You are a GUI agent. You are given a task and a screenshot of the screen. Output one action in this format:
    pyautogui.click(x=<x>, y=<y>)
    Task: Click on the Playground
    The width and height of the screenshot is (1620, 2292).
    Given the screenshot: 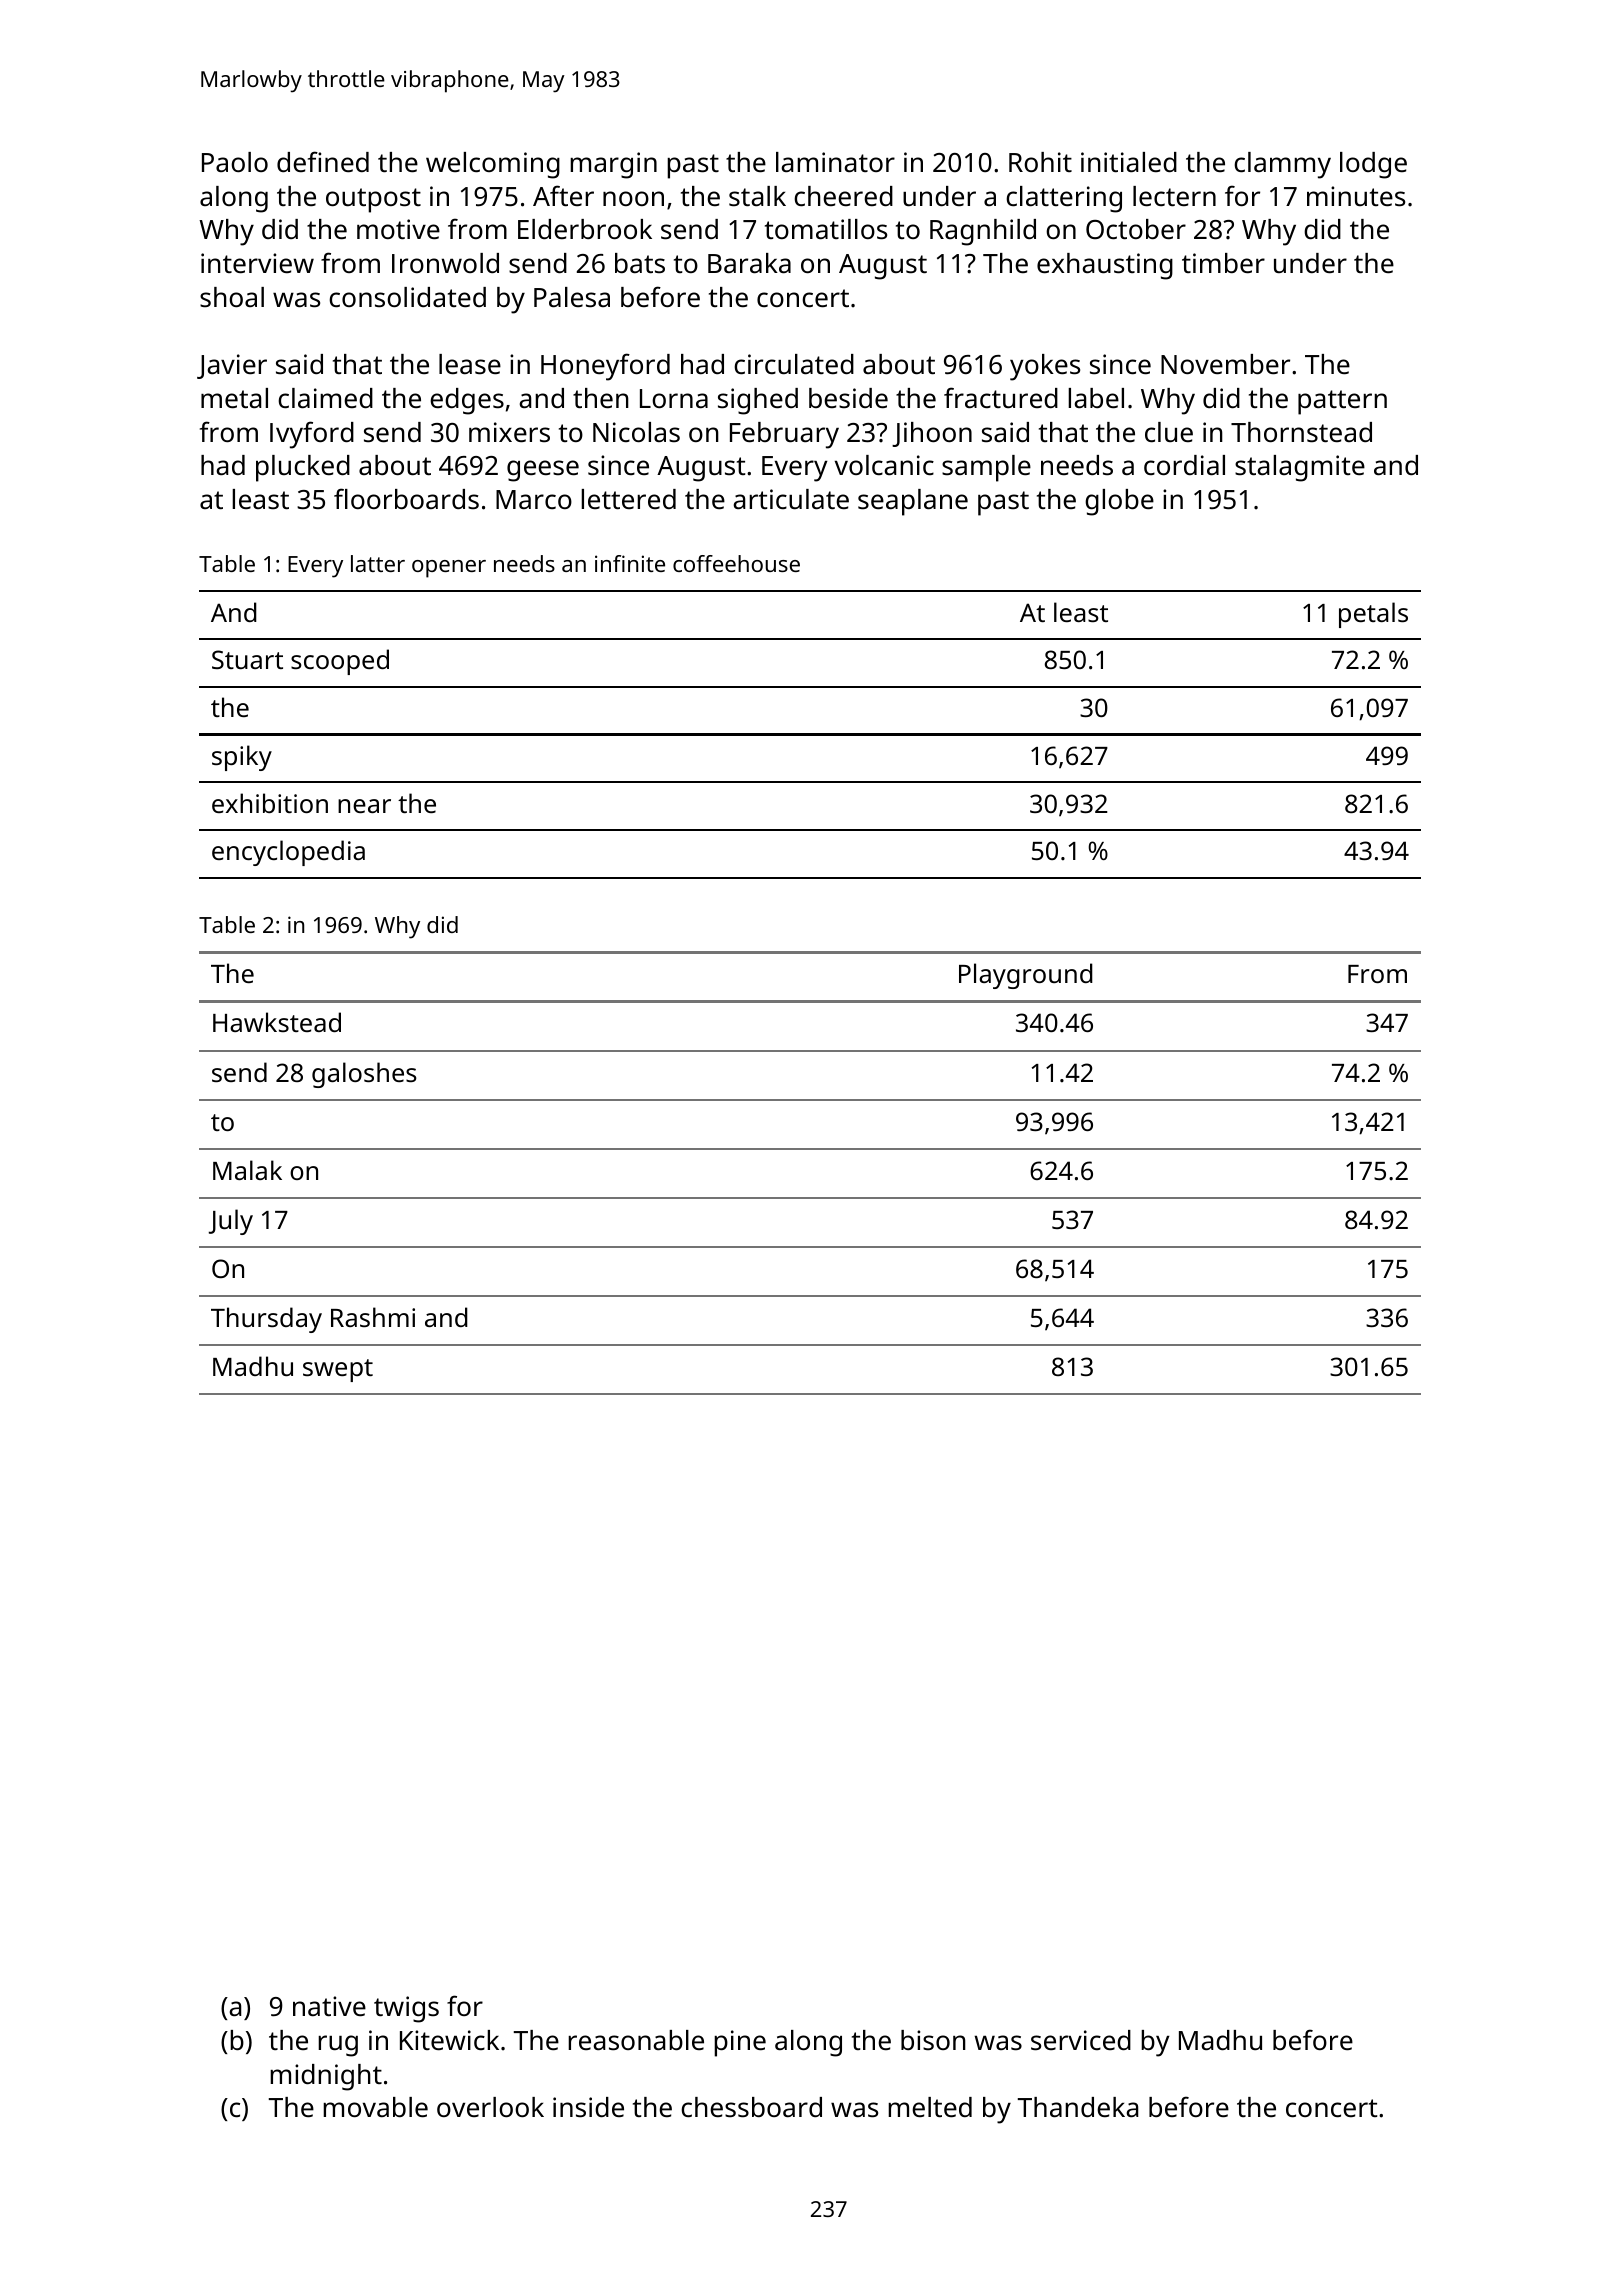 What is the action you would take?
    pyautogui.click(x=1026, y=976)
